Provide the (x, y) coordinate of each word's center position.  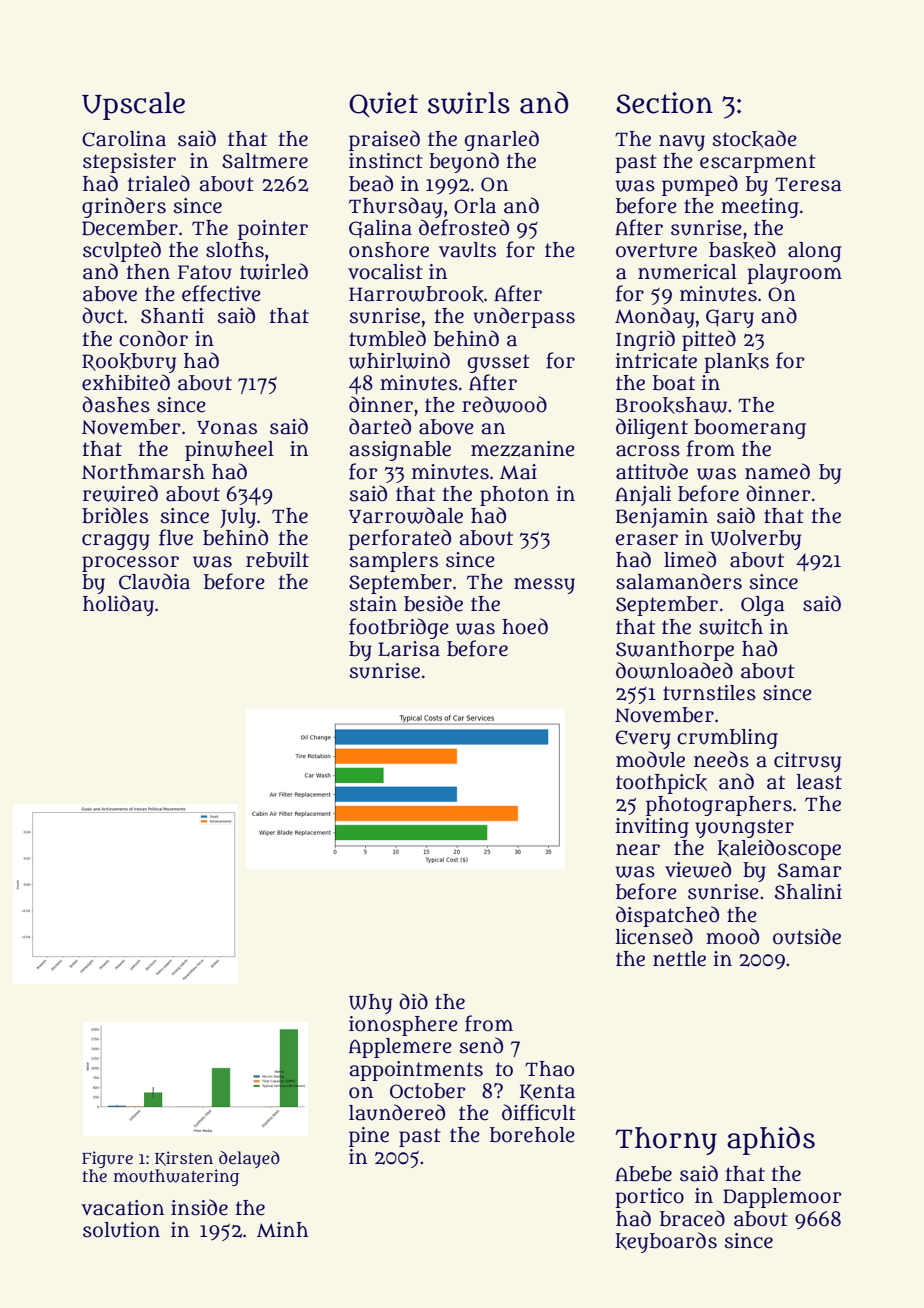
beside (433, 603)
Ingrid (645, 340)
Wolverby (756, 540)
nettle (679, 959)
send (481, 1045)
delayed (249, 1159)
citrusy (807, 762)
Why (370, 1004)
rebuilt (277, 560)
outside (807, 936)
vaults (467, 250)
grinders (124, 207)
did (413, 1001)
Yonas (227, 428)
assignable (400, 451)
